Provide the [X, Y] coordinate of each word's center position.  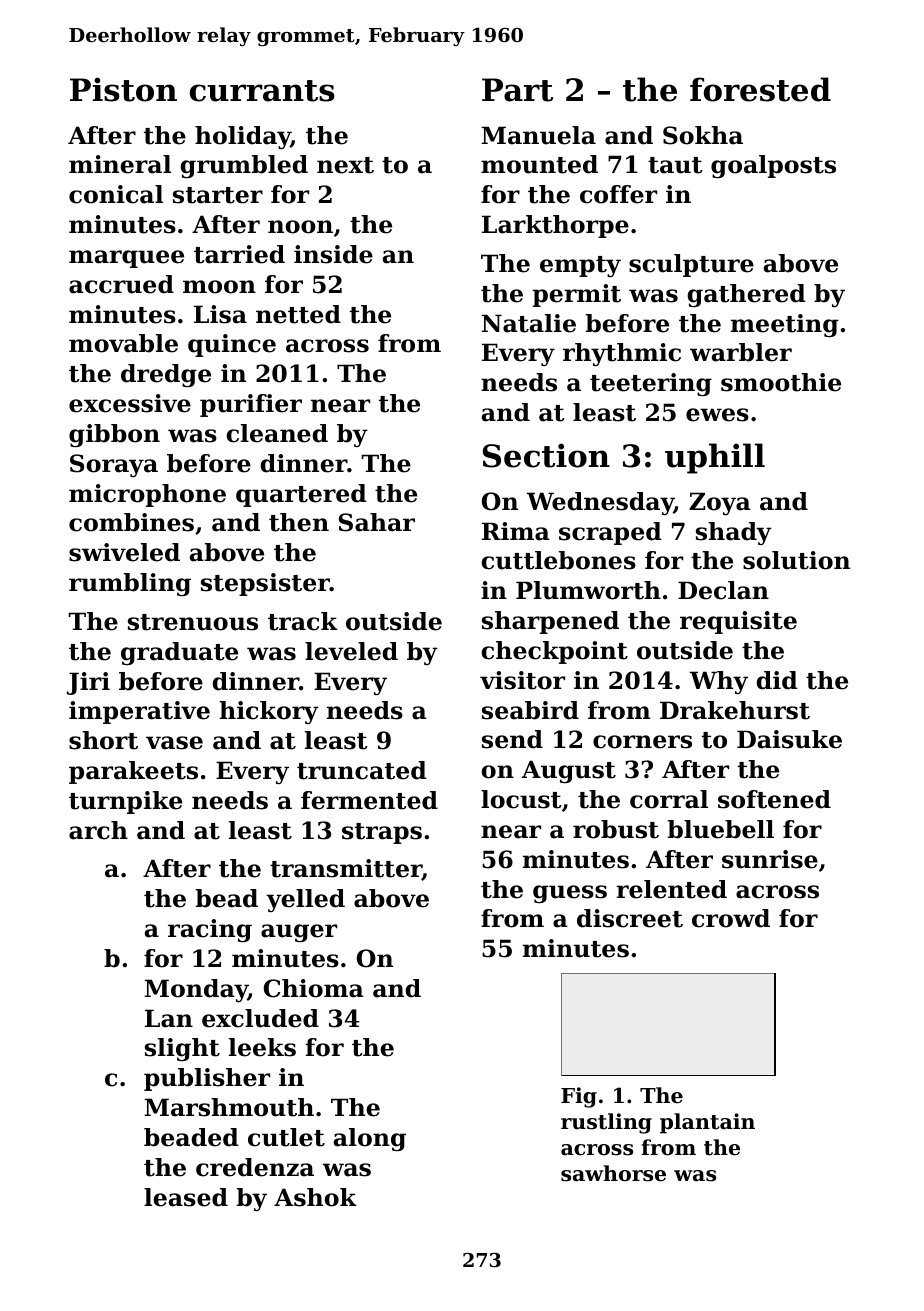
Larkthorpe [555, 226]
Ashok [315, 1197]
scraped [610, 533]
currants [262, 91]
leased [186, 1197]
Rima [516, 531]
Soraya [114, 465]
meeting [785, 325]
